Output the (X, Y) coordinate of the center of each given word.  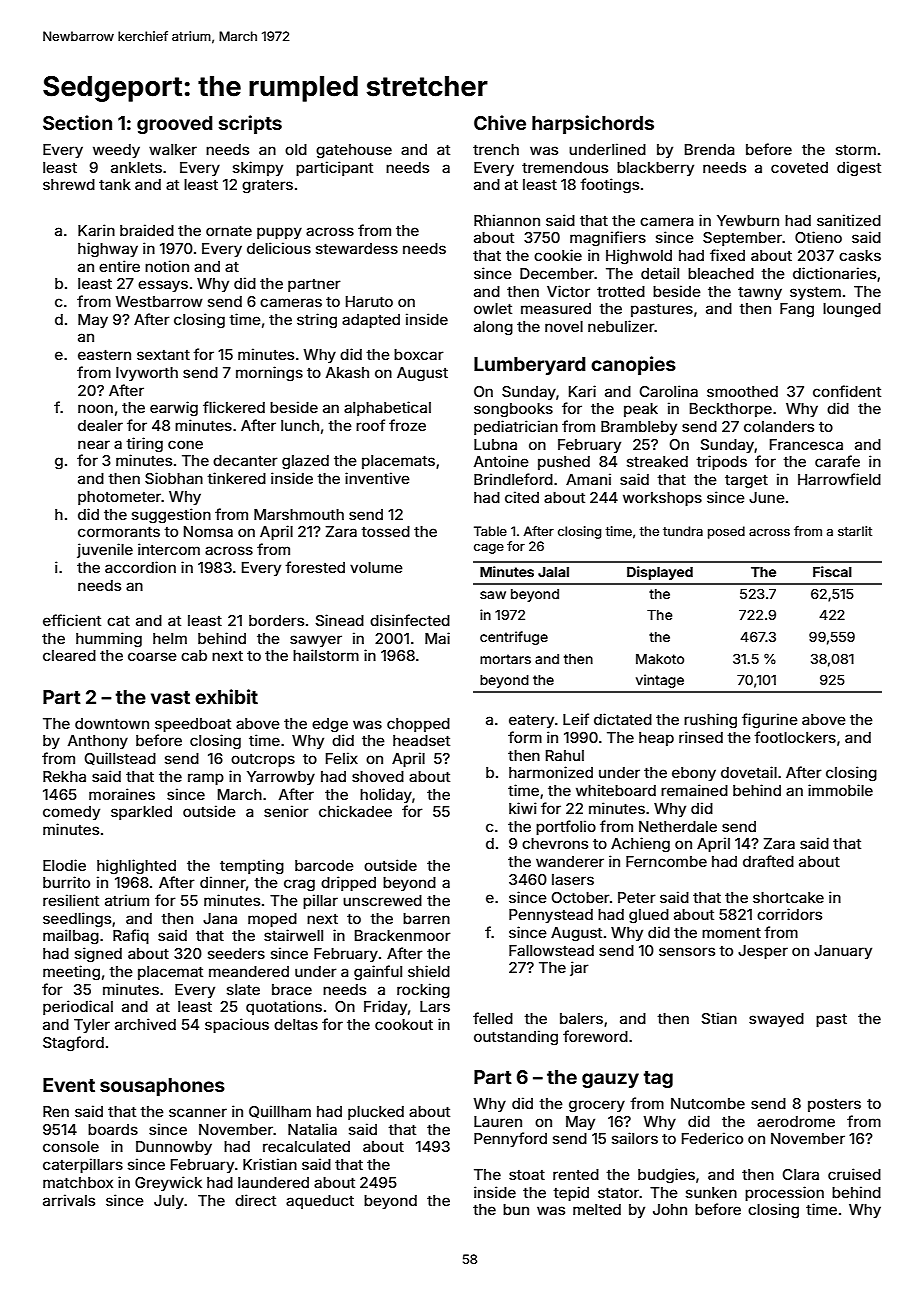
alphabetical (387, 408)
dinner (223, 882)
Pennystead (551, 916)
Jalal (553, 572)
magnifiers (608, 239)
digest (859, 169)
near (94, 444)
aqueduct (320, 1202)
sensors (687, 951)
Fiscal (832, 571)
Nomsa (208, 531)
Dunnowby (174, 1148)
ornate (229, 230)
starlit (855, 531)
